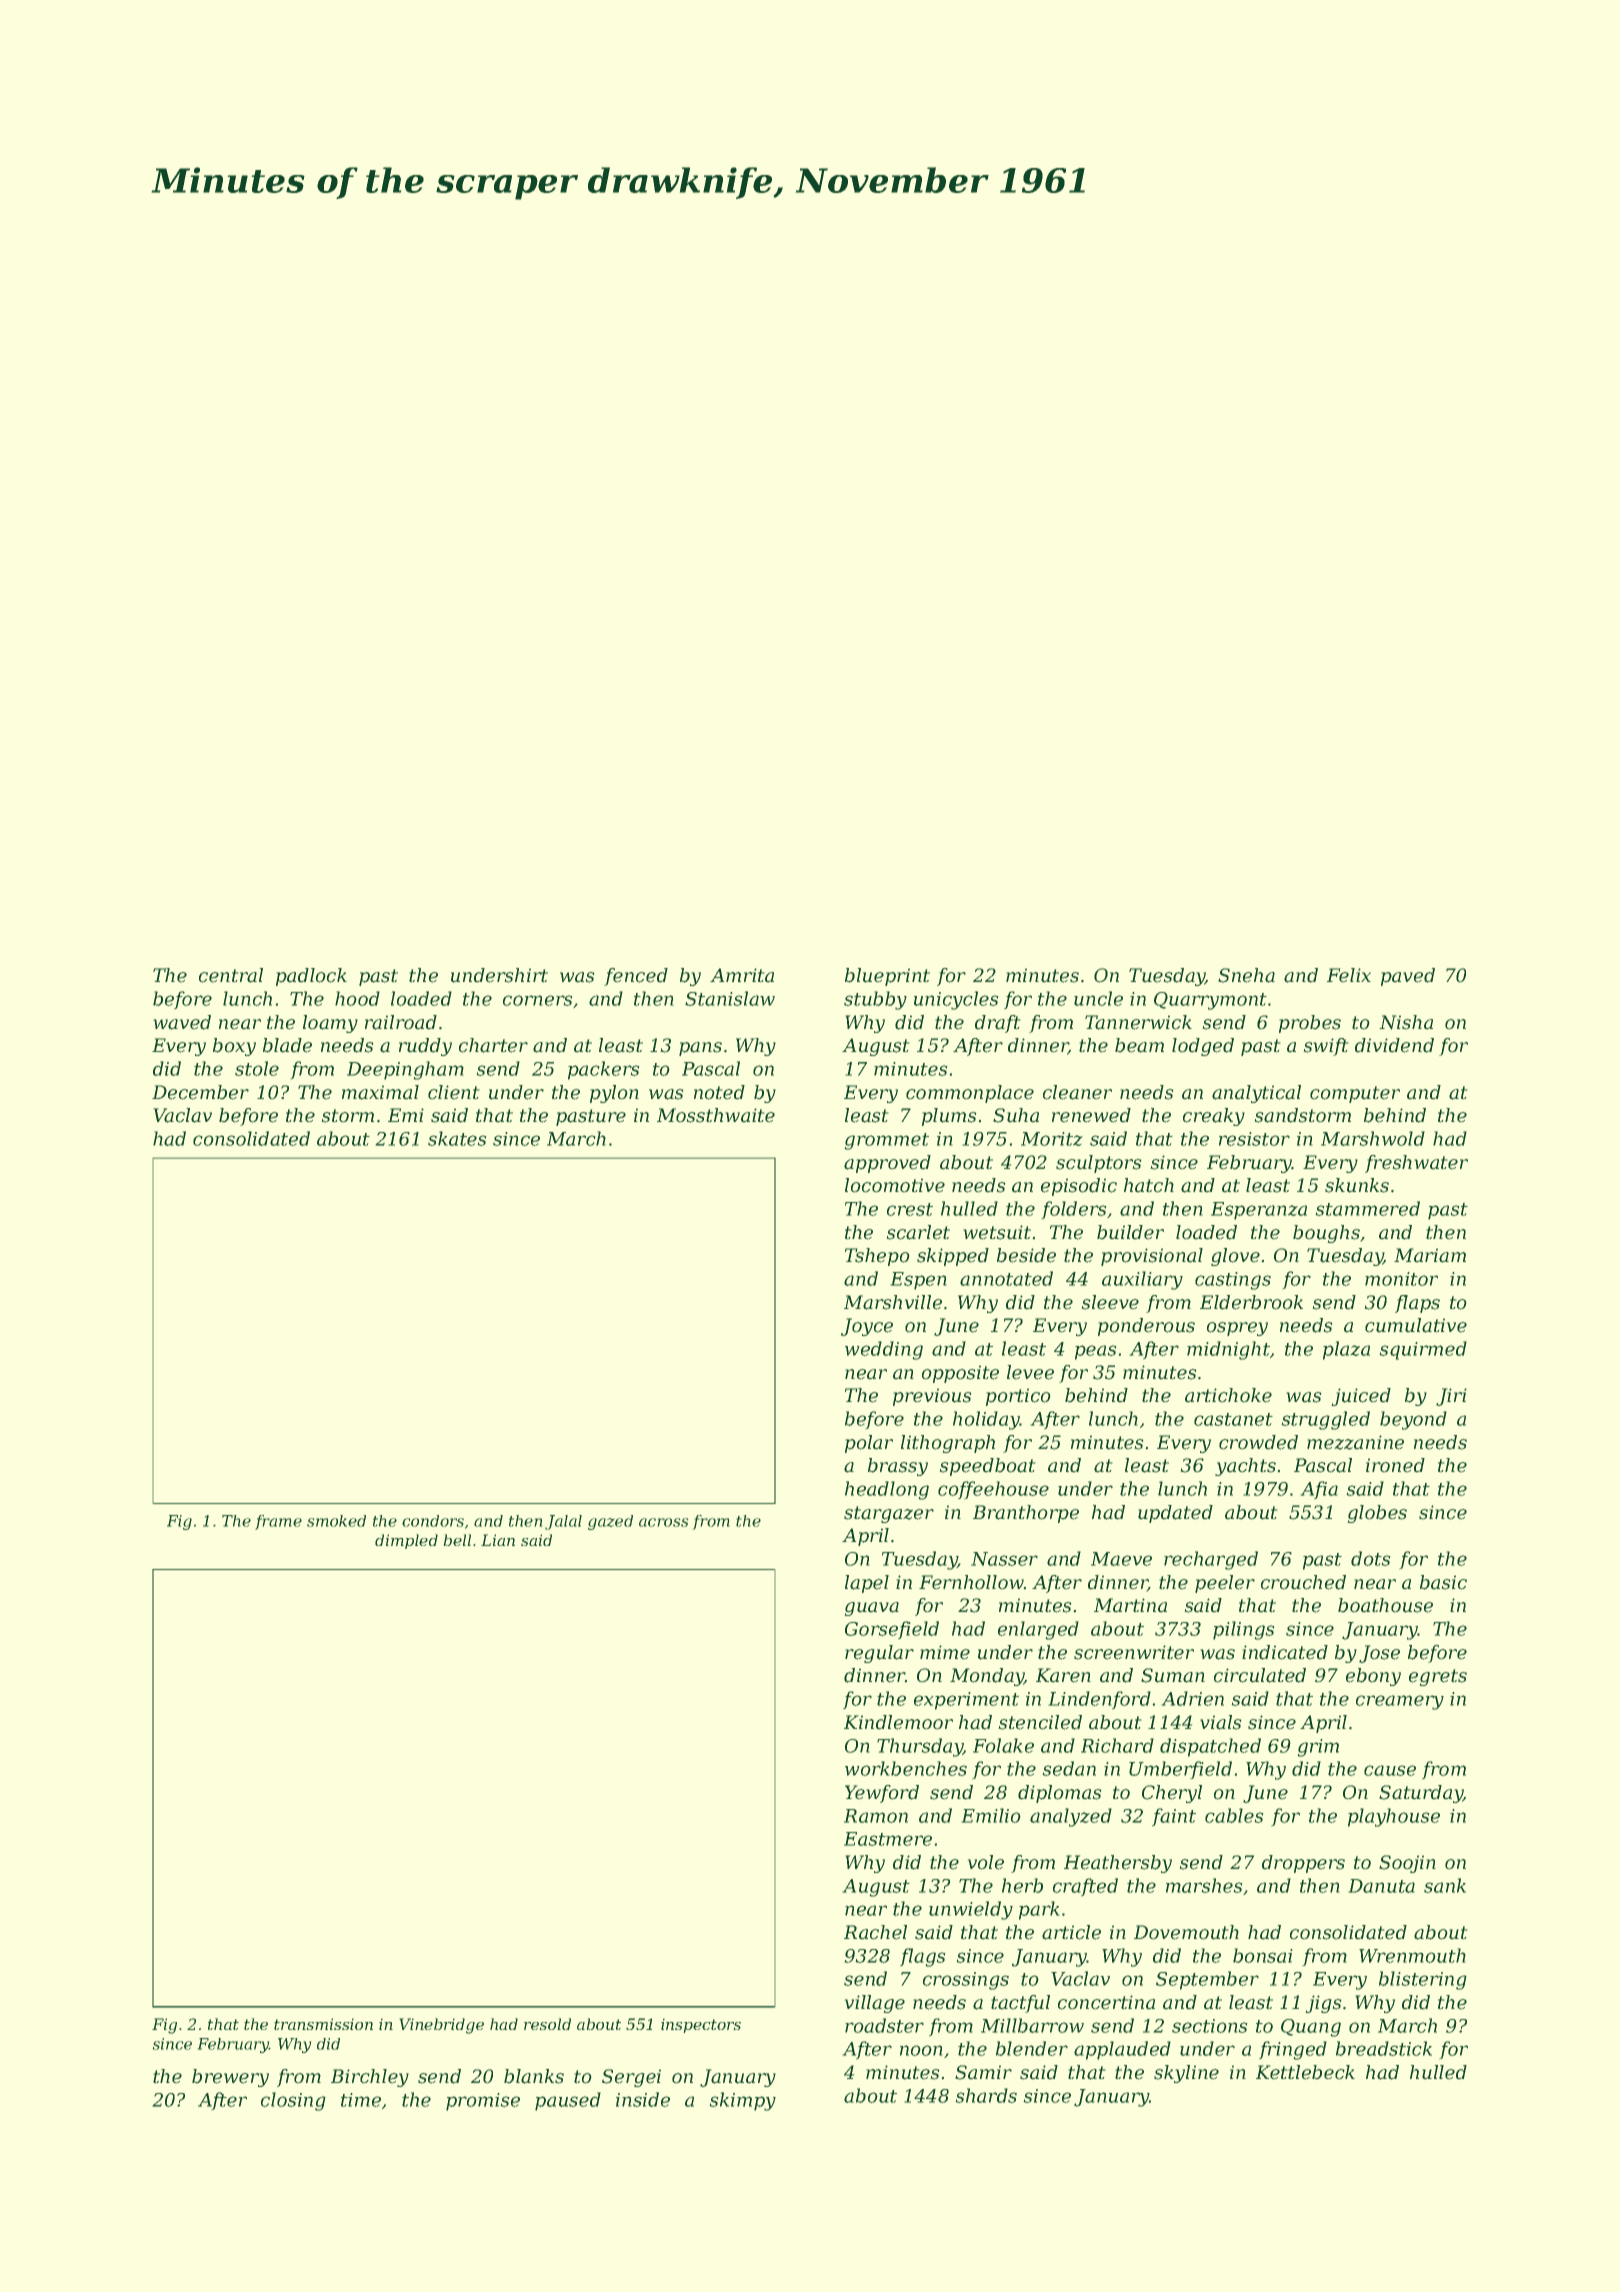  I want to click on client, so click(453, 1092).
